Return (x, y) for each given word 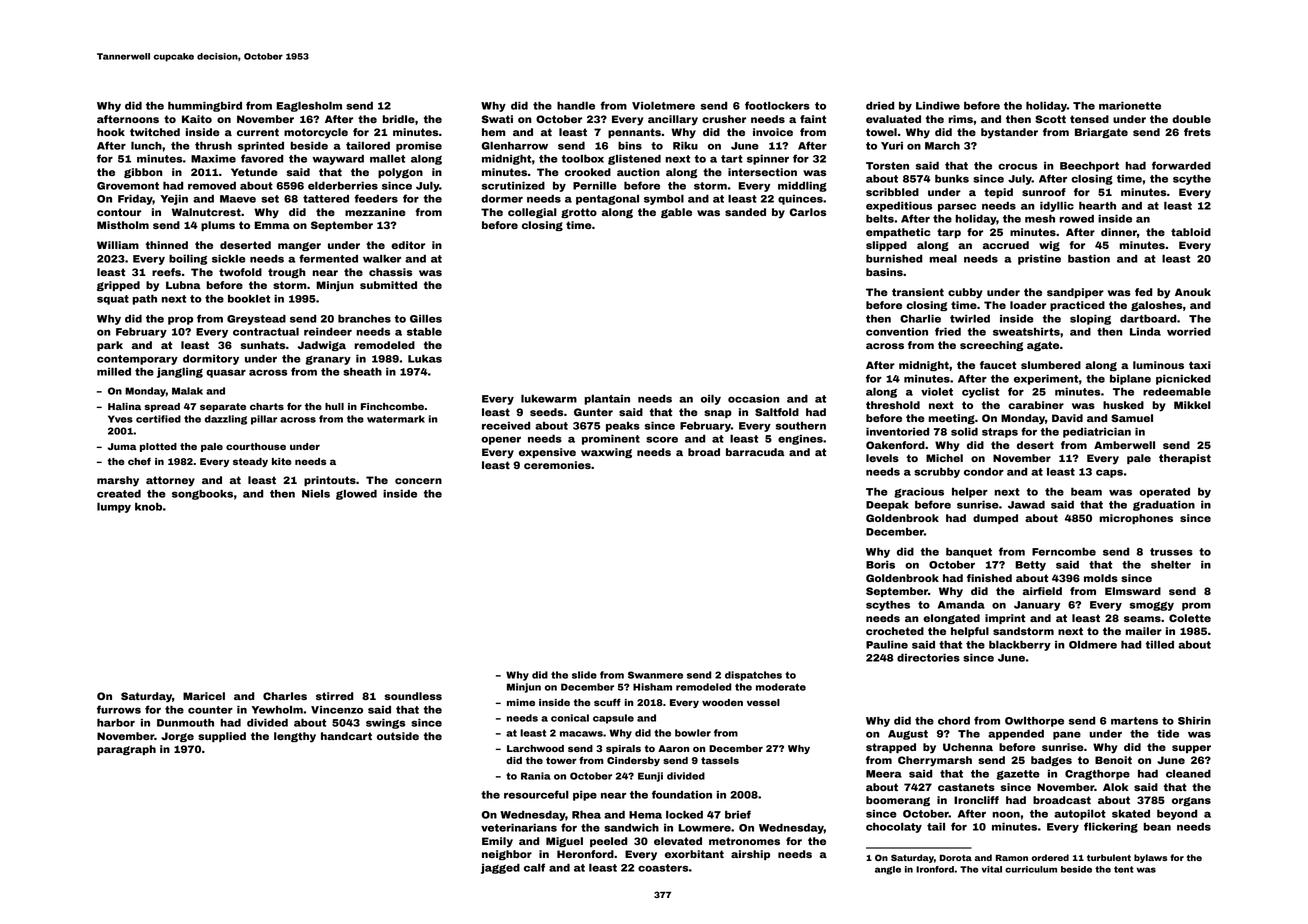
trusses (1171, 552)
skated (1131, 813)
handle (576, 105)
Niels (316, 493)
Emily (497, 842)
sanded (745, 212)
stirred (334, 696)
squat (113, 300)
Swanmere (655, 675)
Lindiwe (938, 105)
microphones (1136, 519)
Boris (880, 564)
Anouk (1193, 292)
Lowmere (704, 828)
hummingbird (205, 106)
